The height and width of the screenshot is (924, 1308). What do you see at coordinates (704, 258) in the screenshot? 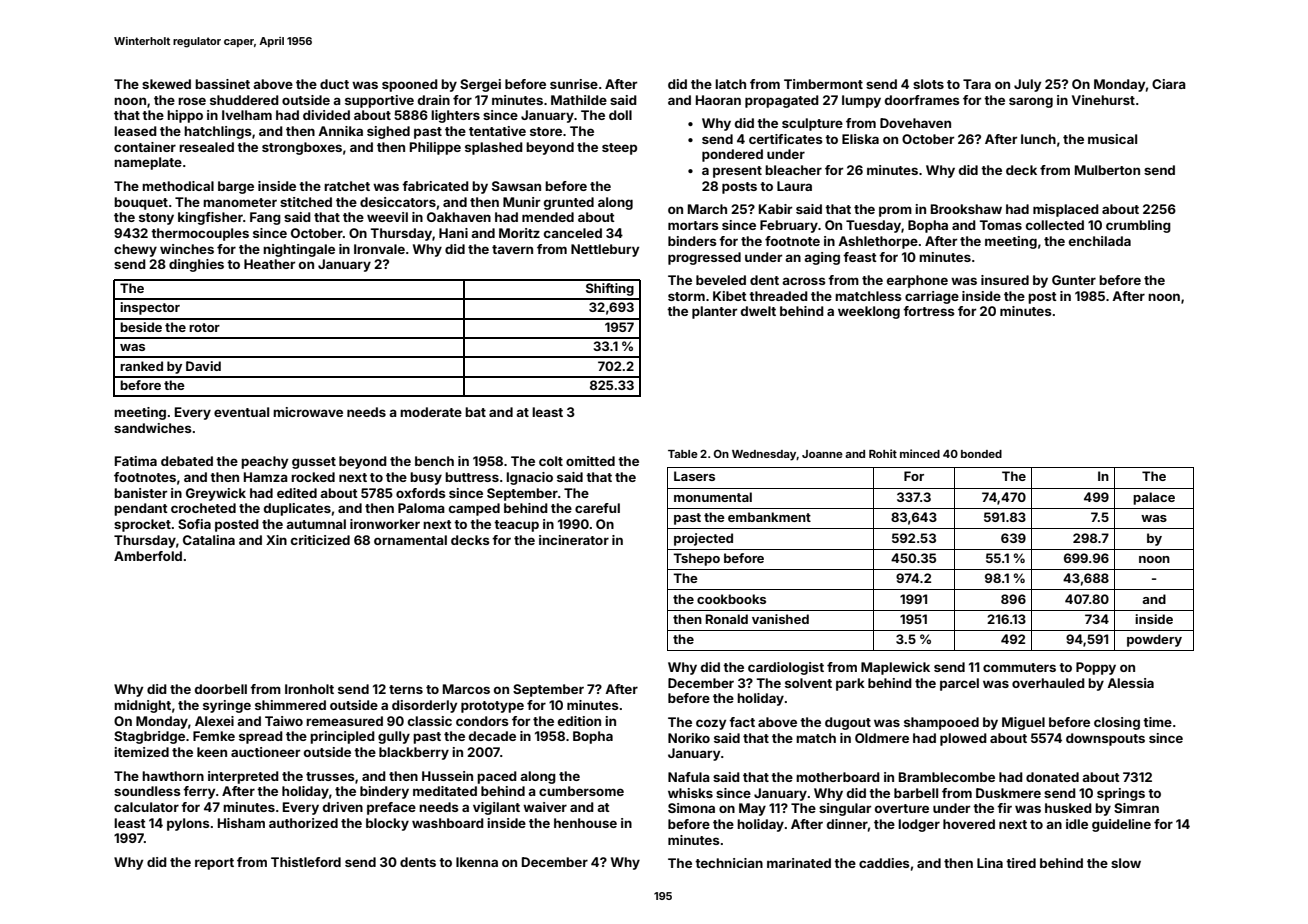
I see `progressed` at bounding box center [704, 258].
